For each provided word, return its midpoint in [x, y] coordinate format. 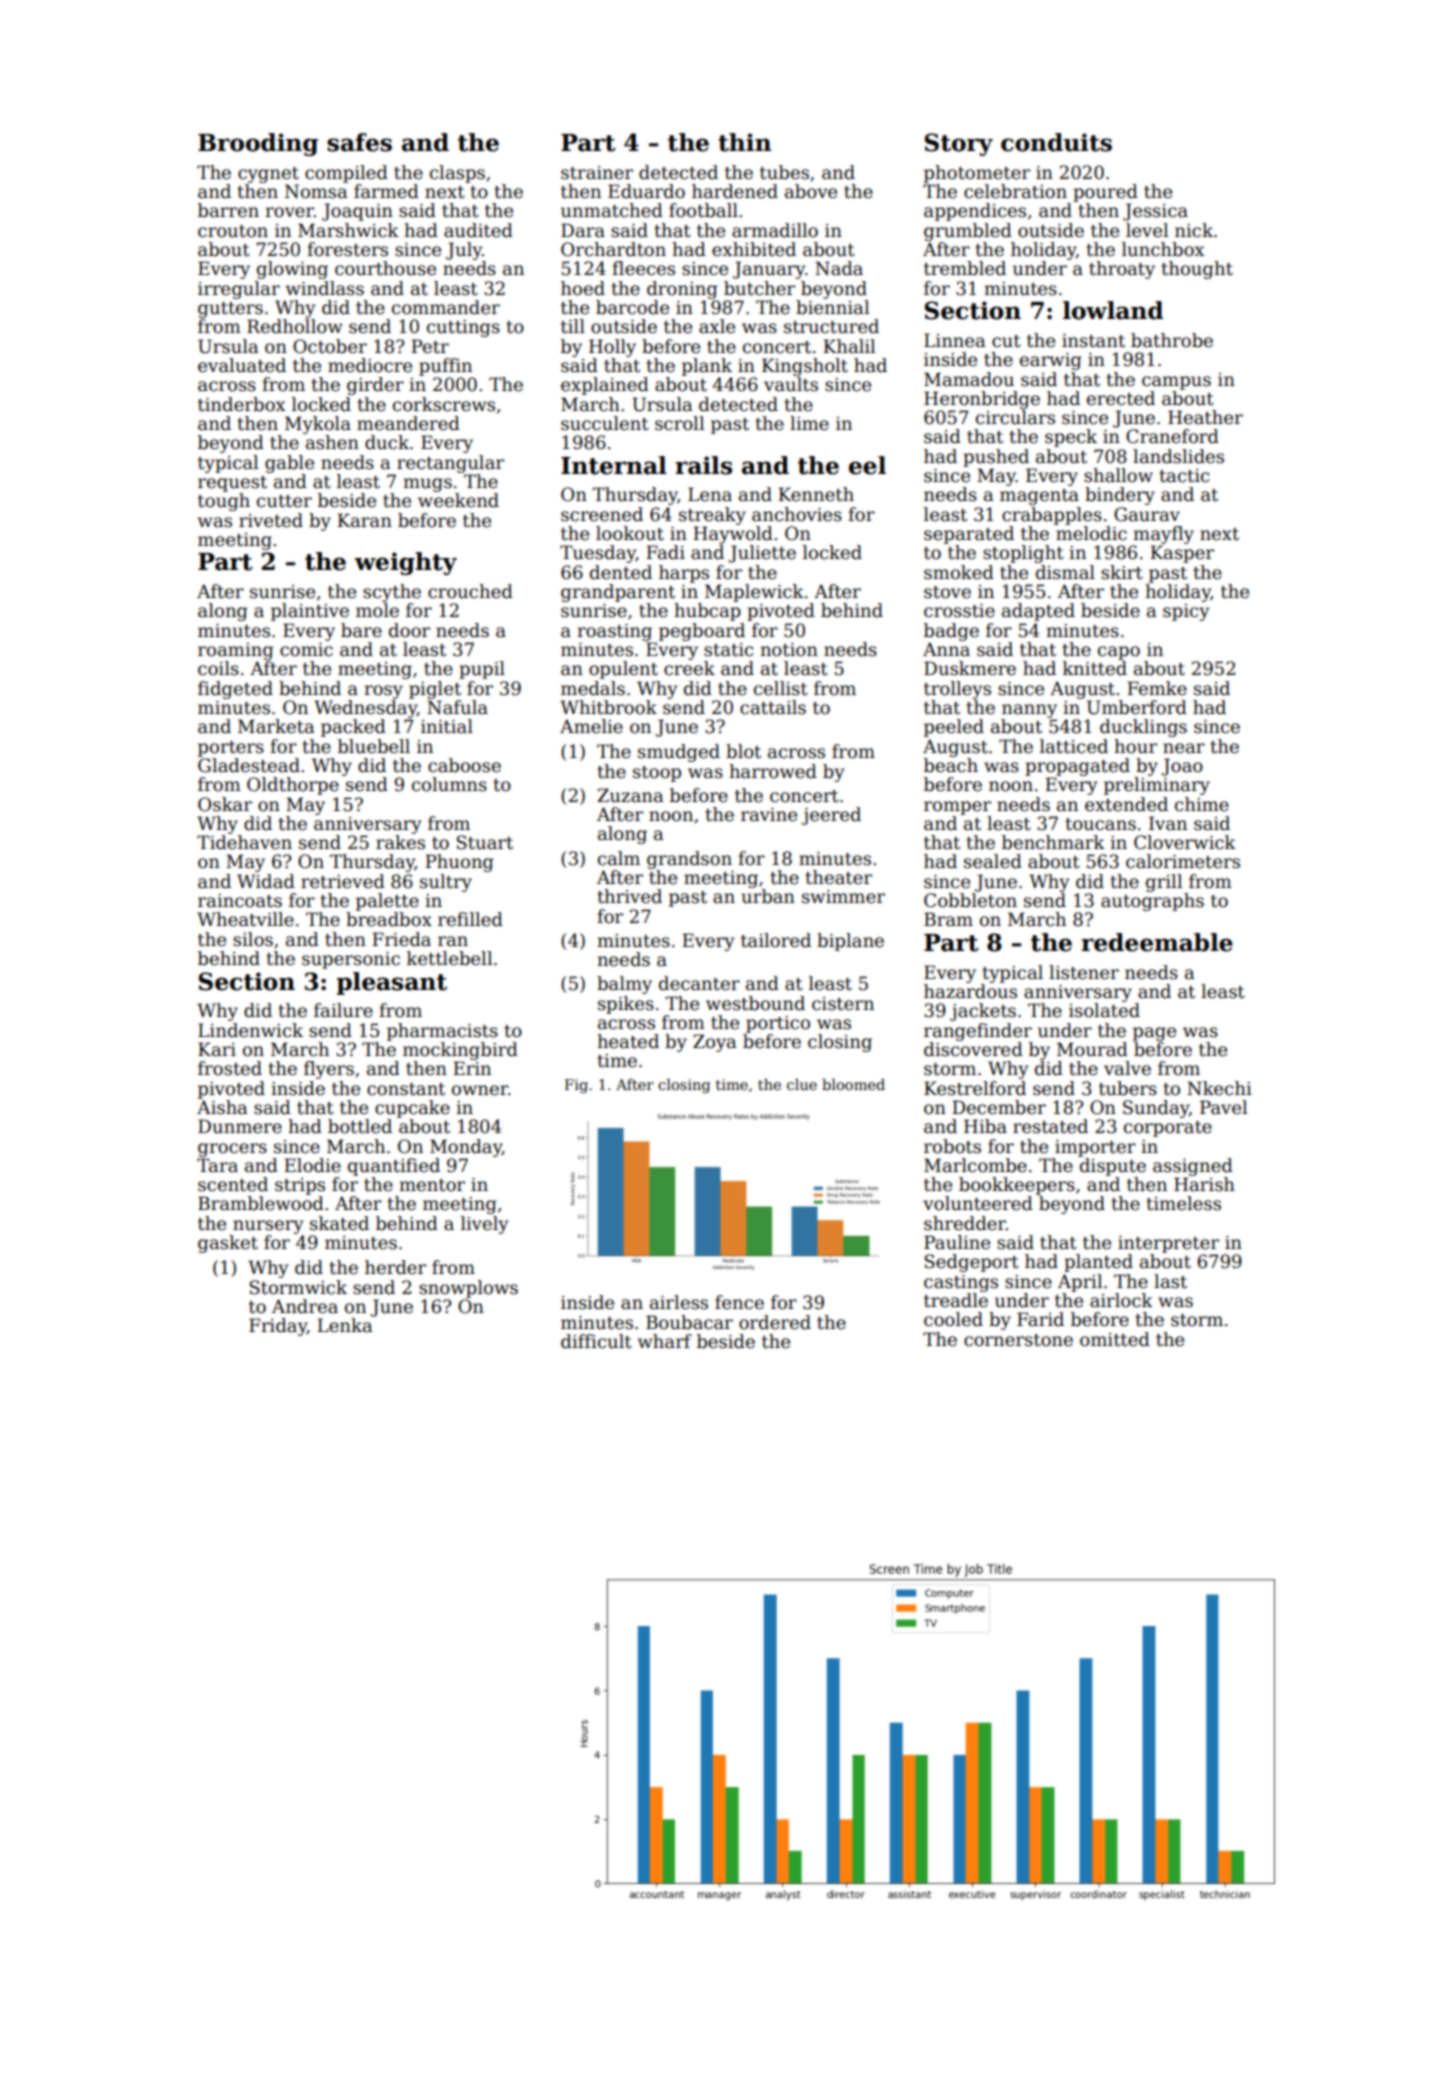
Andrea [305, 1306]
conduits [1056, 142]
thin [744, 142]
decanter [699, 983]
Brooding [258, 144]
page [1154, 1034]
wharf [665, 1341]
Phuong [459, 863]
